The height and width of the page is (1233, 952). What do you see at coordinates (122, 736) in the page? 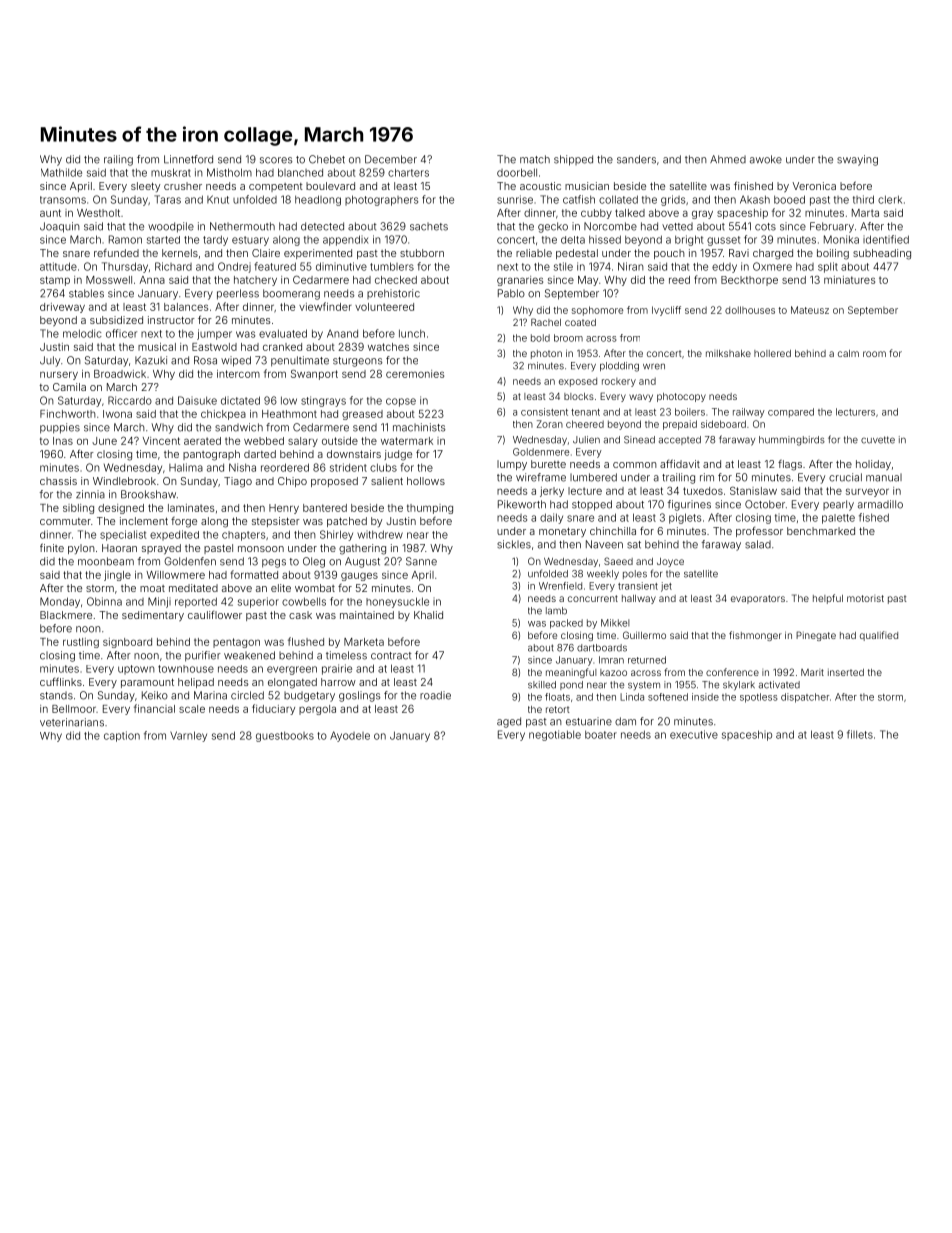
I see `caption` at bounding box center [122, 736].
